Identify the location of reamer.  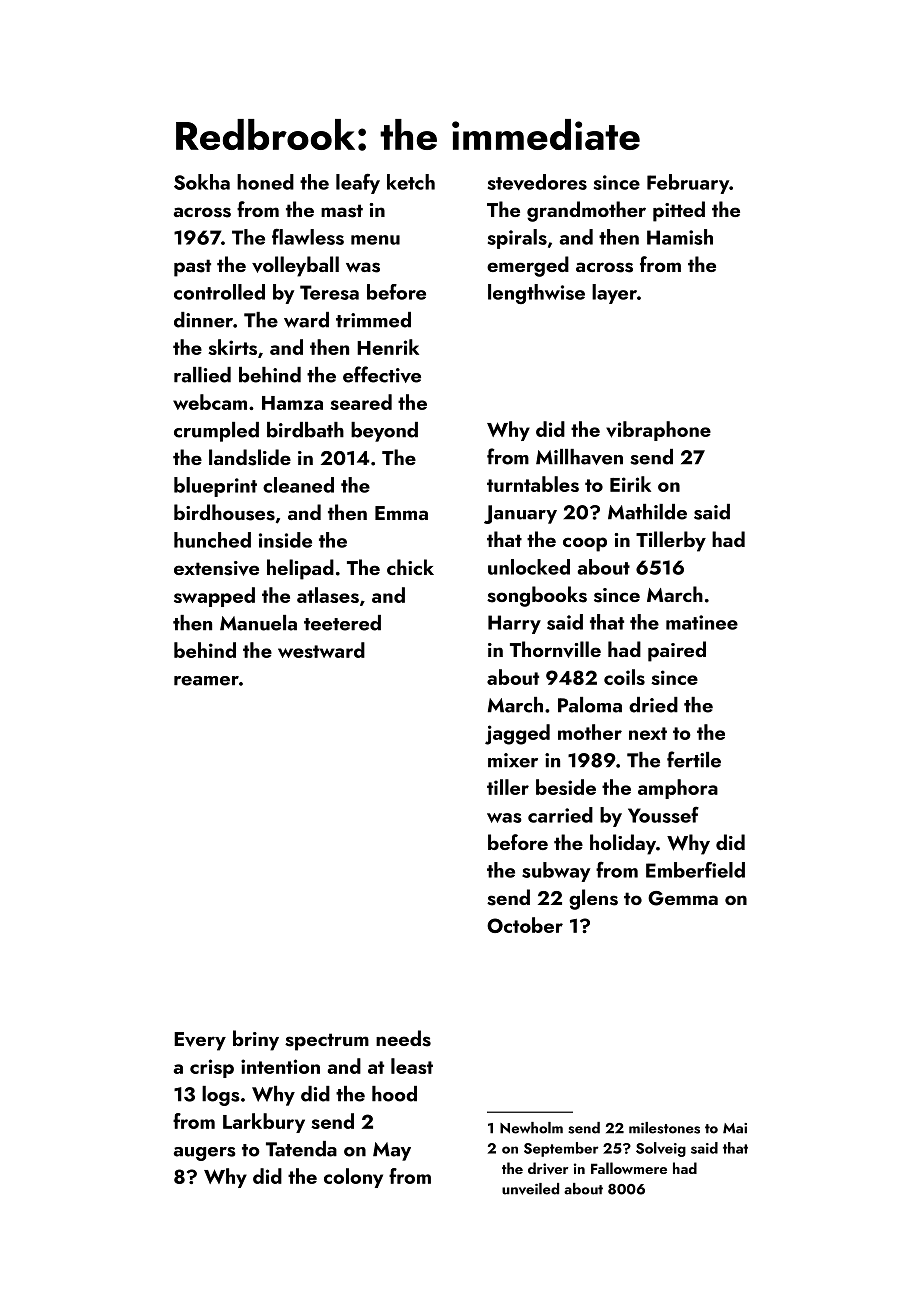
(206, 681).
